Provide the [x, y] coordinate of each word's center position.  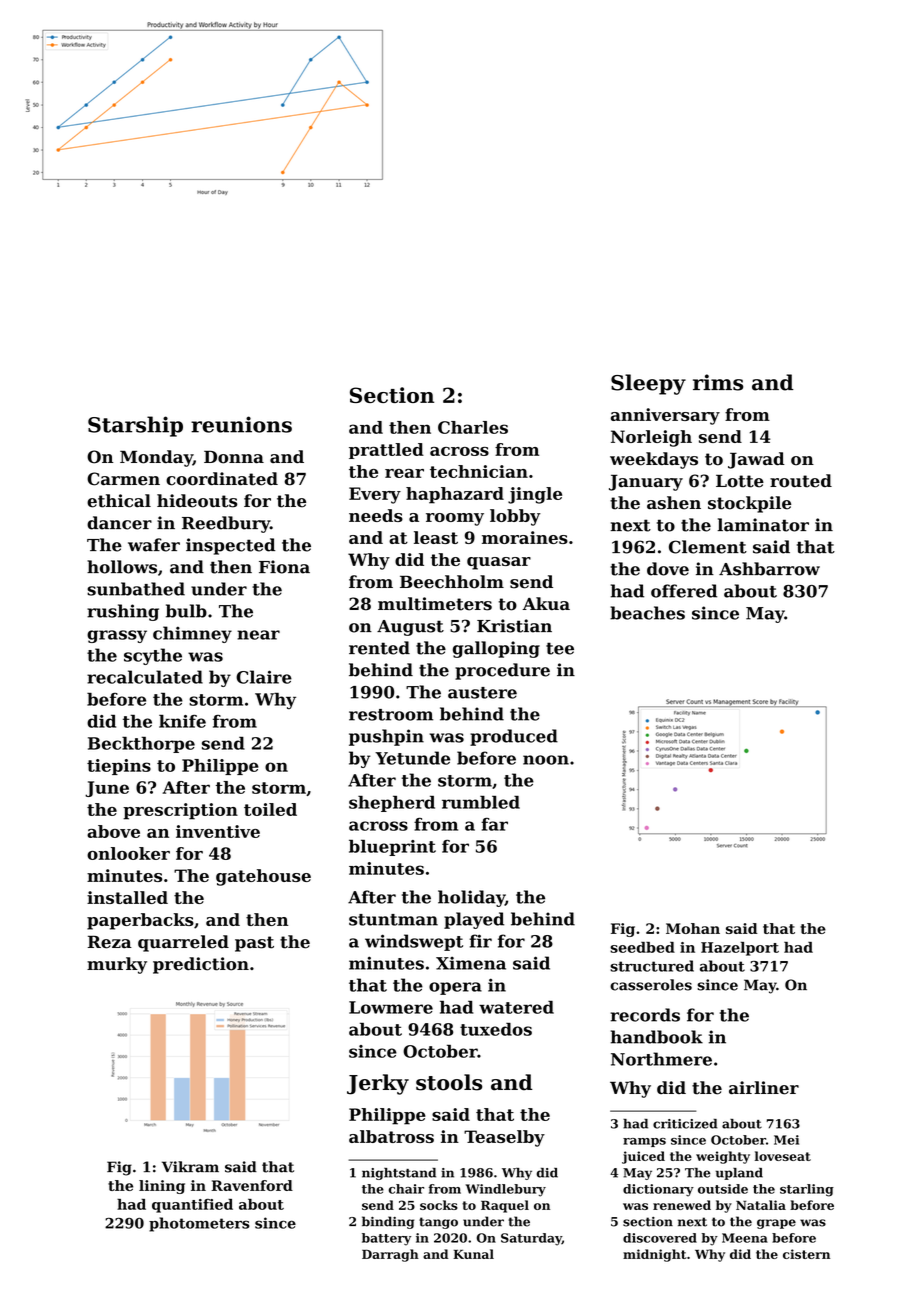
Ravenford [252, 1185]
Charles [473, 427]
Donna [234, 457]
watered [516, 1007]
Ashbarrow [769, 569]
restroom [391, 715]
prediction [201, 965]
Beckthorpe [141, 744]
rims [718, 382]
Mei [786, 1140]
